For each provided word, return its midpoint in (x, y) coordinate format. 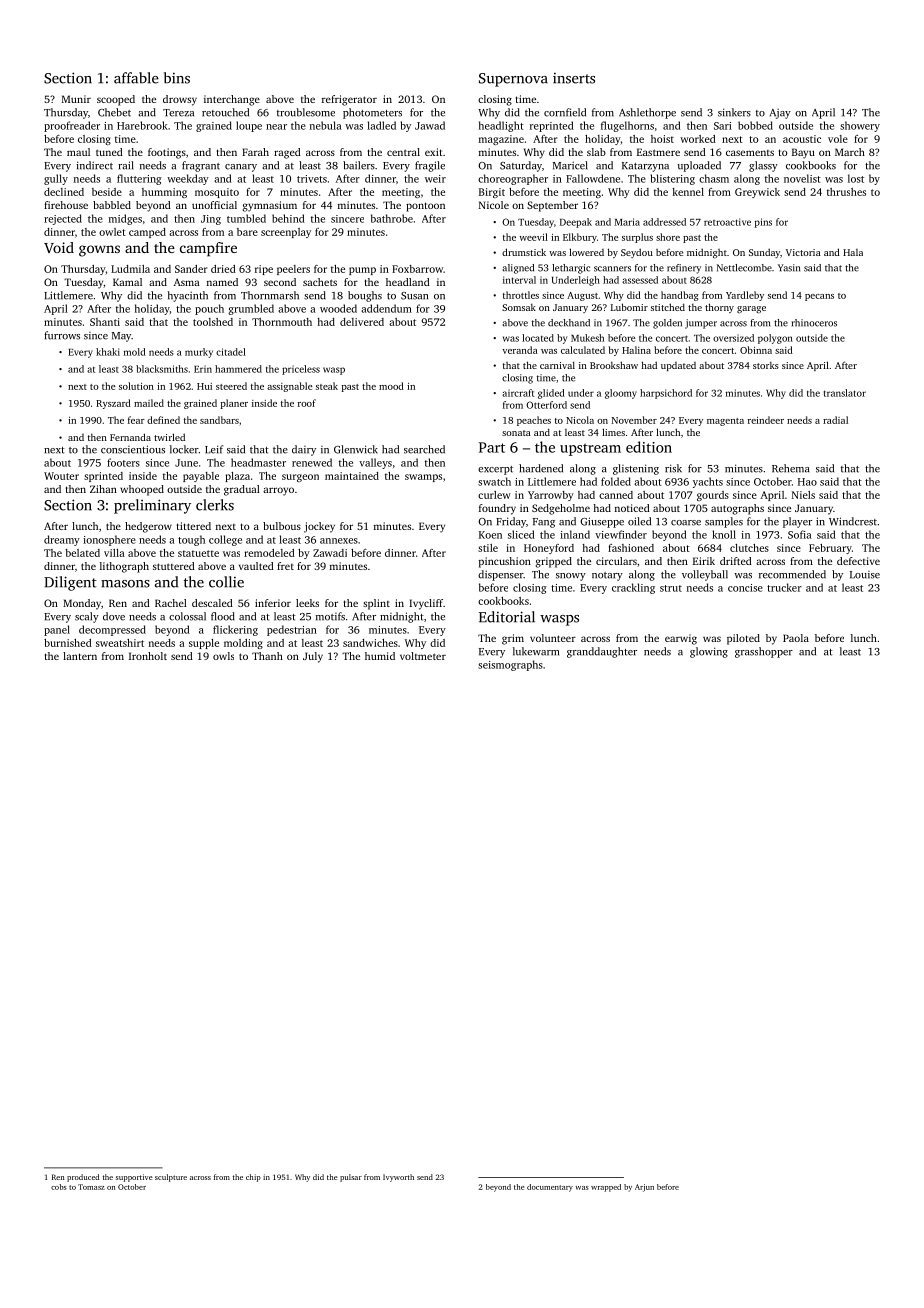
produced (83, 1178)
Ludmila (130, 269)
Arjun (644, 1188)
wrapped (606, 1188)
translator (845, 393)
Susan (414, 296)
